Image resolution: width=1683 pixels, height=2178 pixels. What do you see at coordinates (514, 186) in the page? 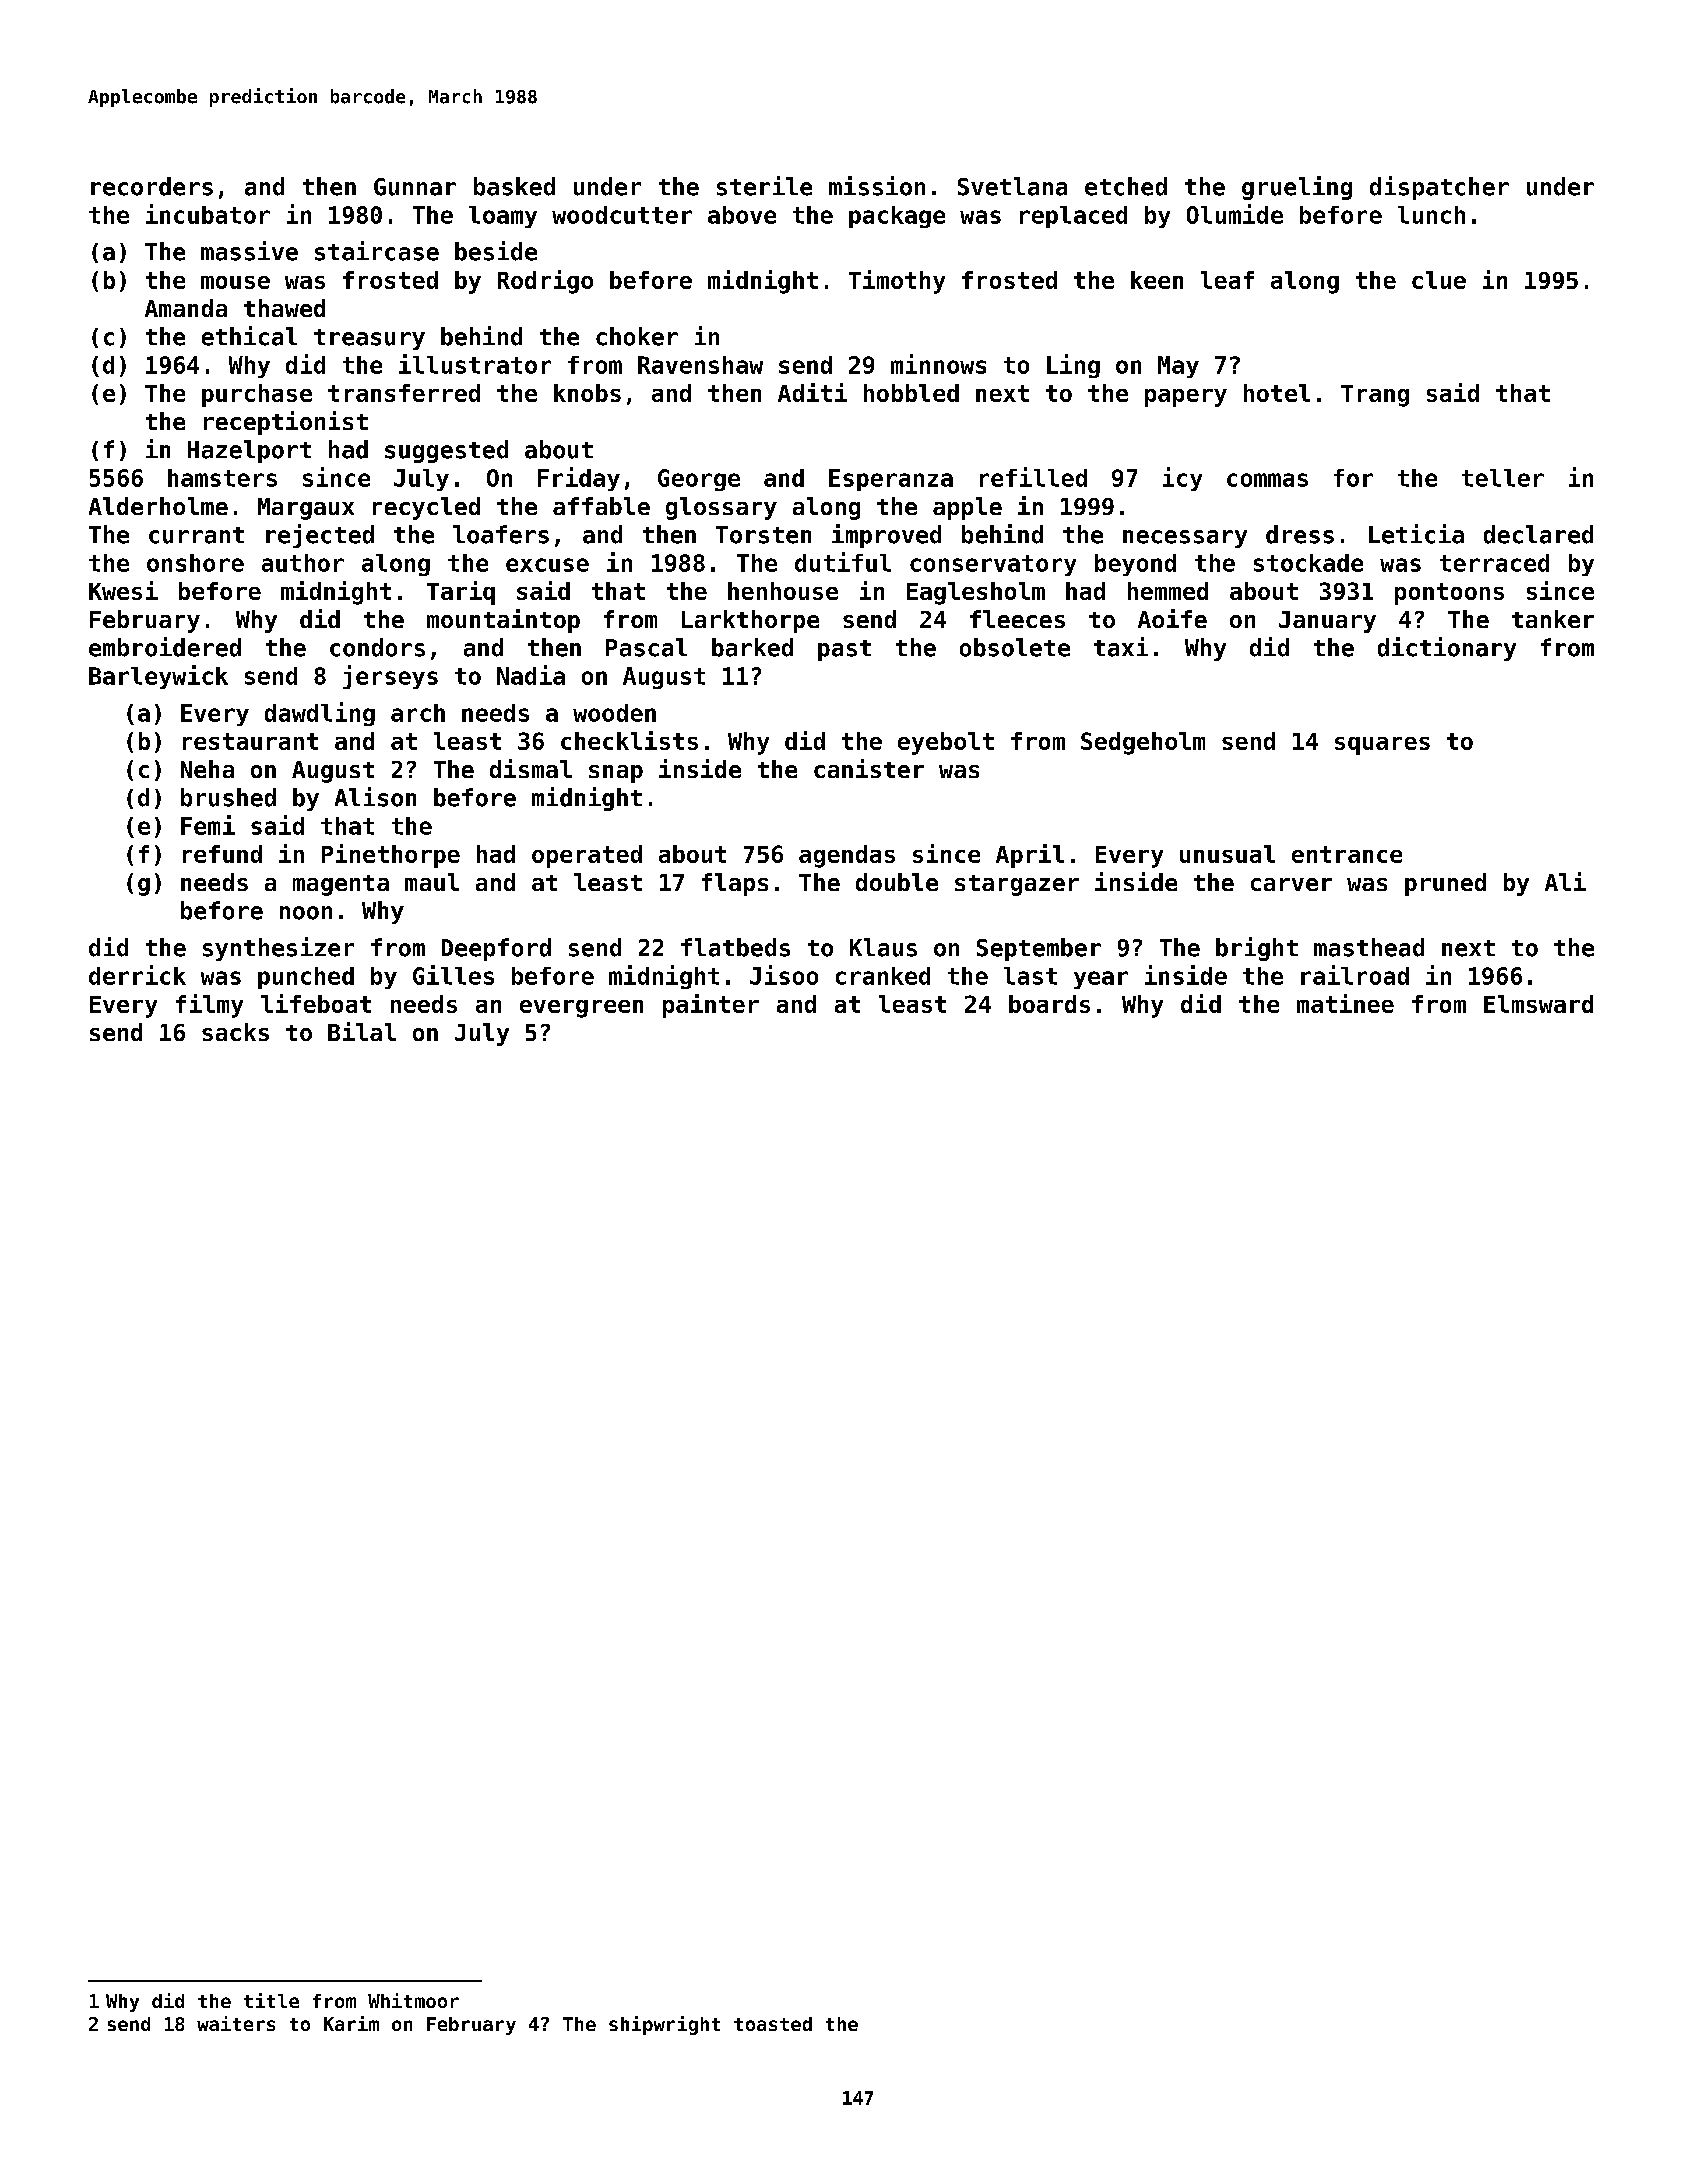
I see `basked` at bounding box center [514, 186].
